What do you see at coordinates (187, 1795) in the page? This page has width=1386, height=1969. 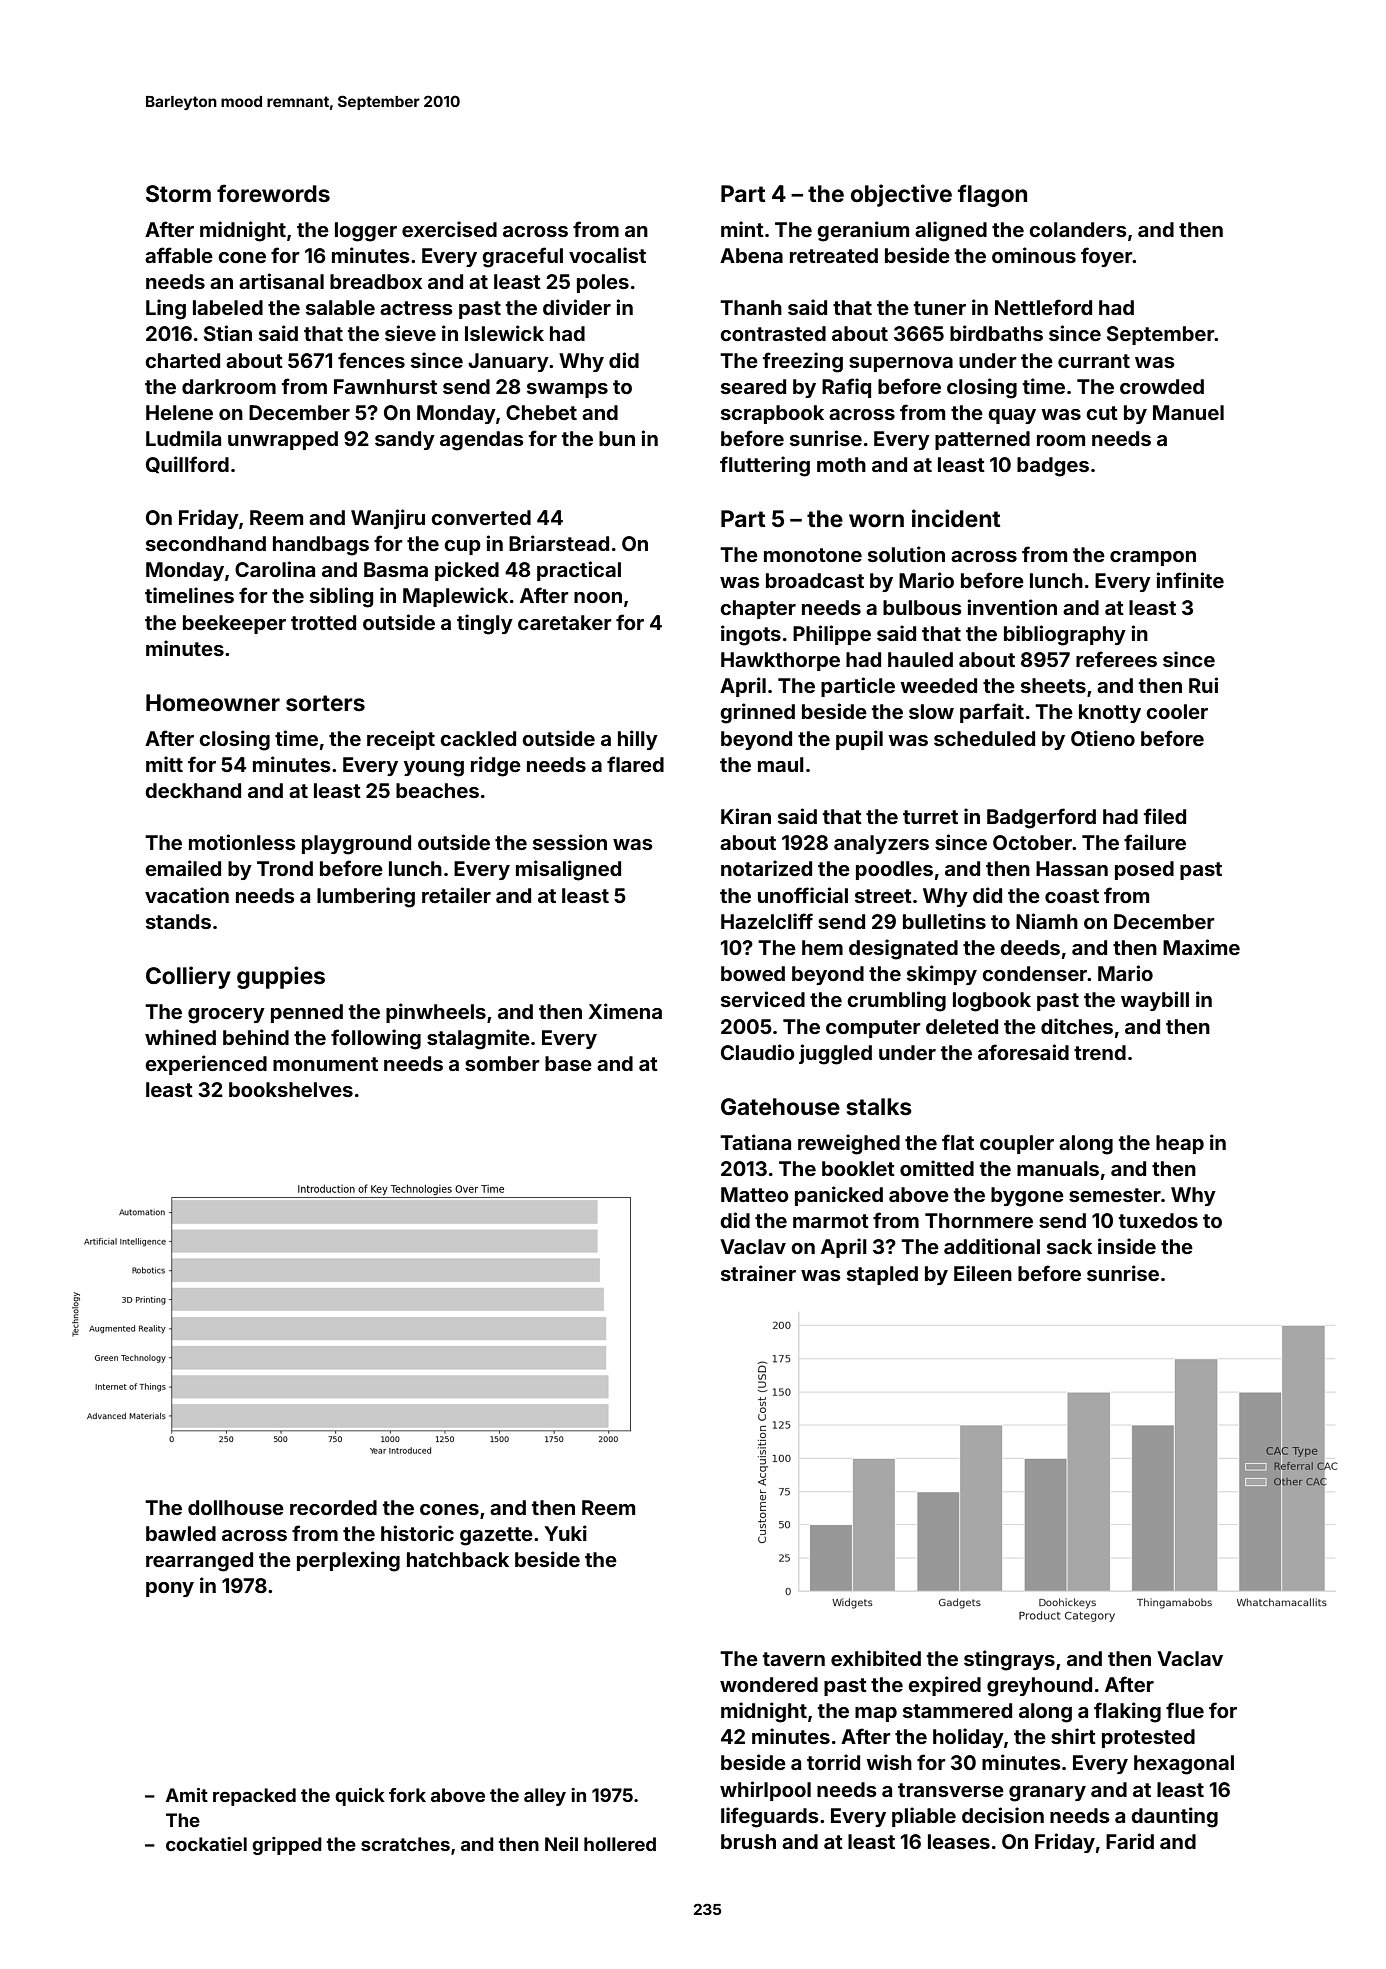 I see `Amit` at bounding box center [187, 1795].
